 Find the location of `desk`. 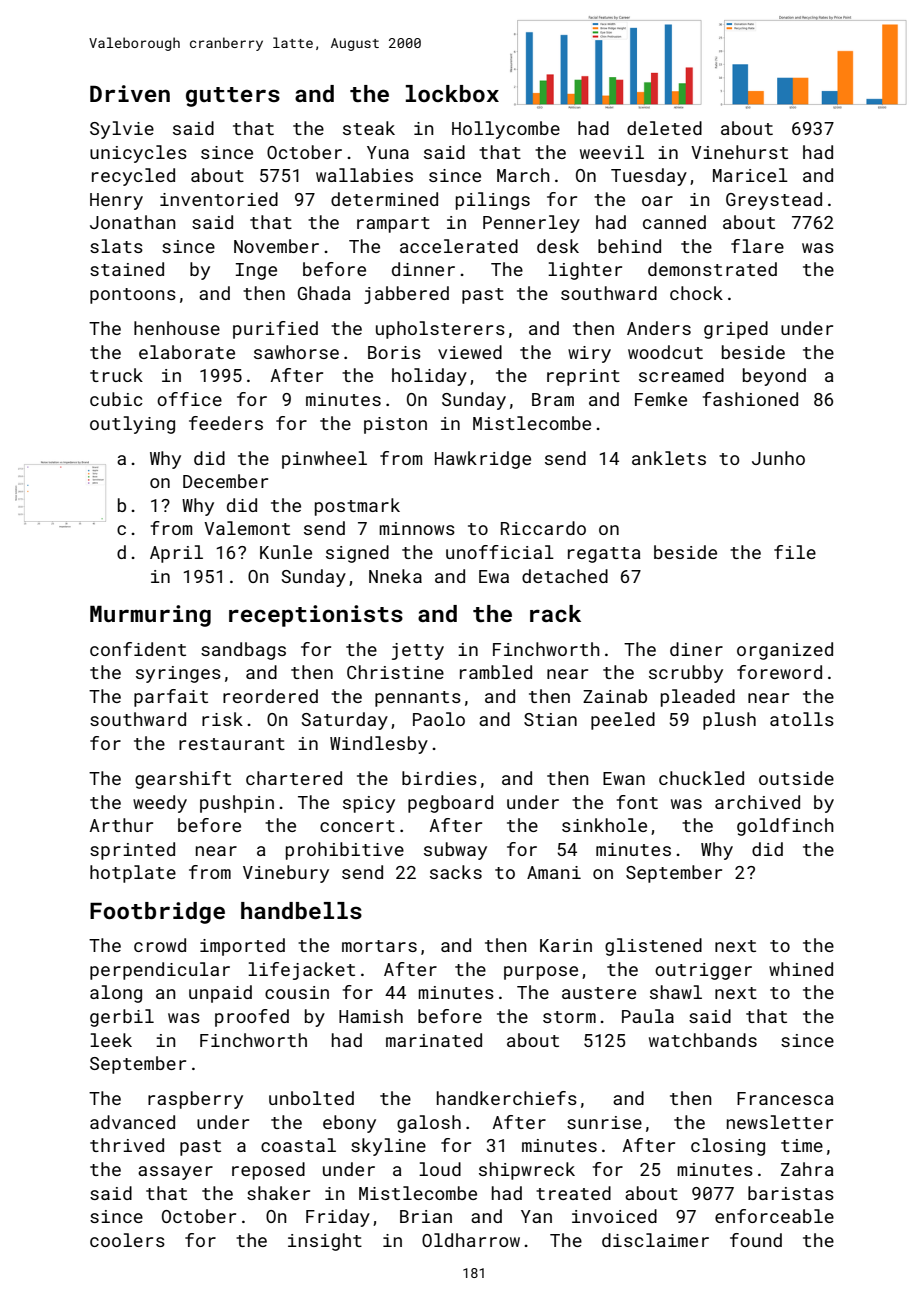

desk is located at coordinates (558, 246).
